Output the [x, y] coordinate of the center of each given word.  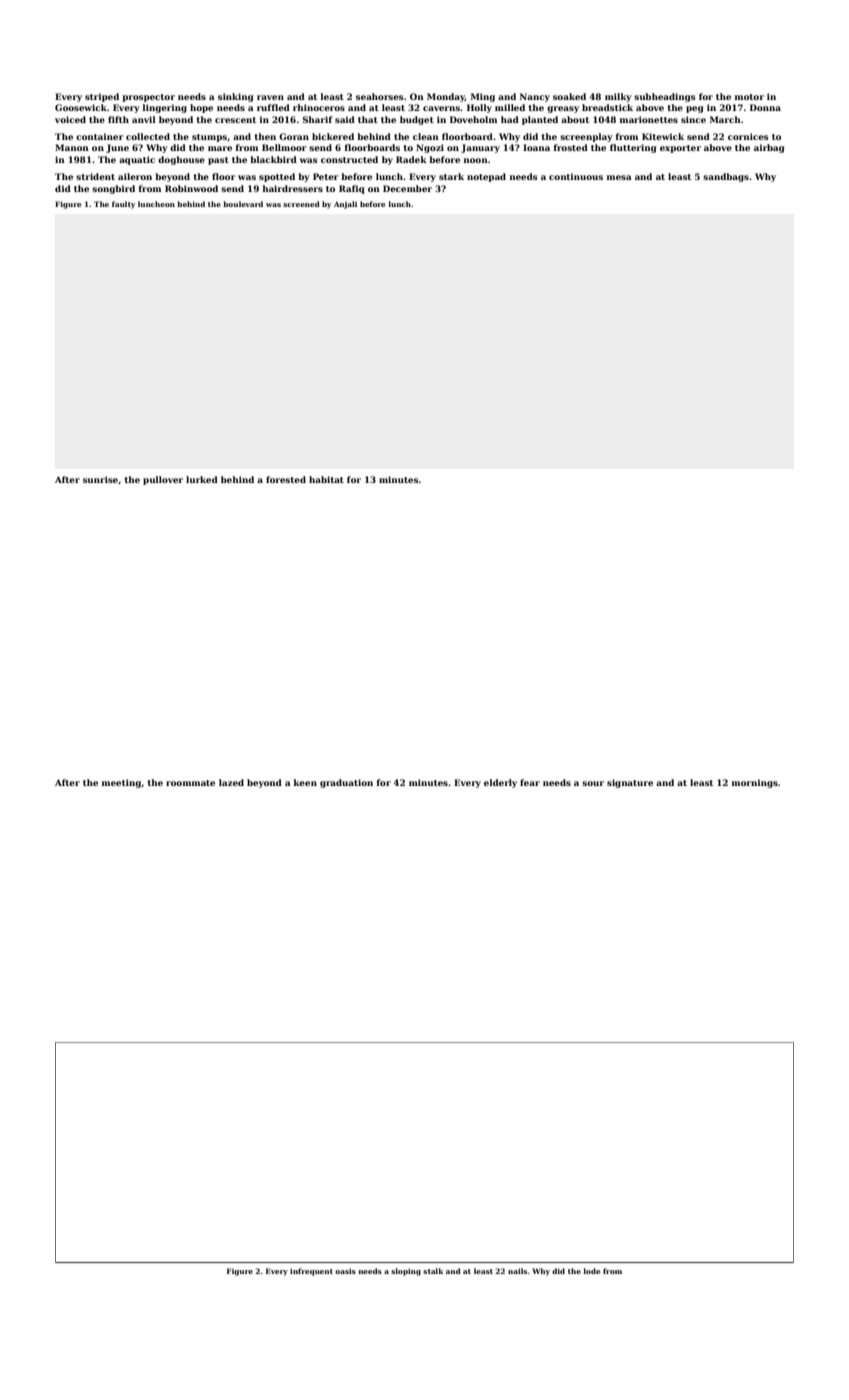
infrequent [311, 1272]
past [218, 161]
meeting [121, 783]
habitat [326, 479]
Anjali [345, 205]
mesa [619, 177]
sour [593, 783]
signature [630, 783]
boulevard [243, 204]
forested [286, 479]
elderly [500, 783]
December [407, 188]
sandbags [726, 177]
